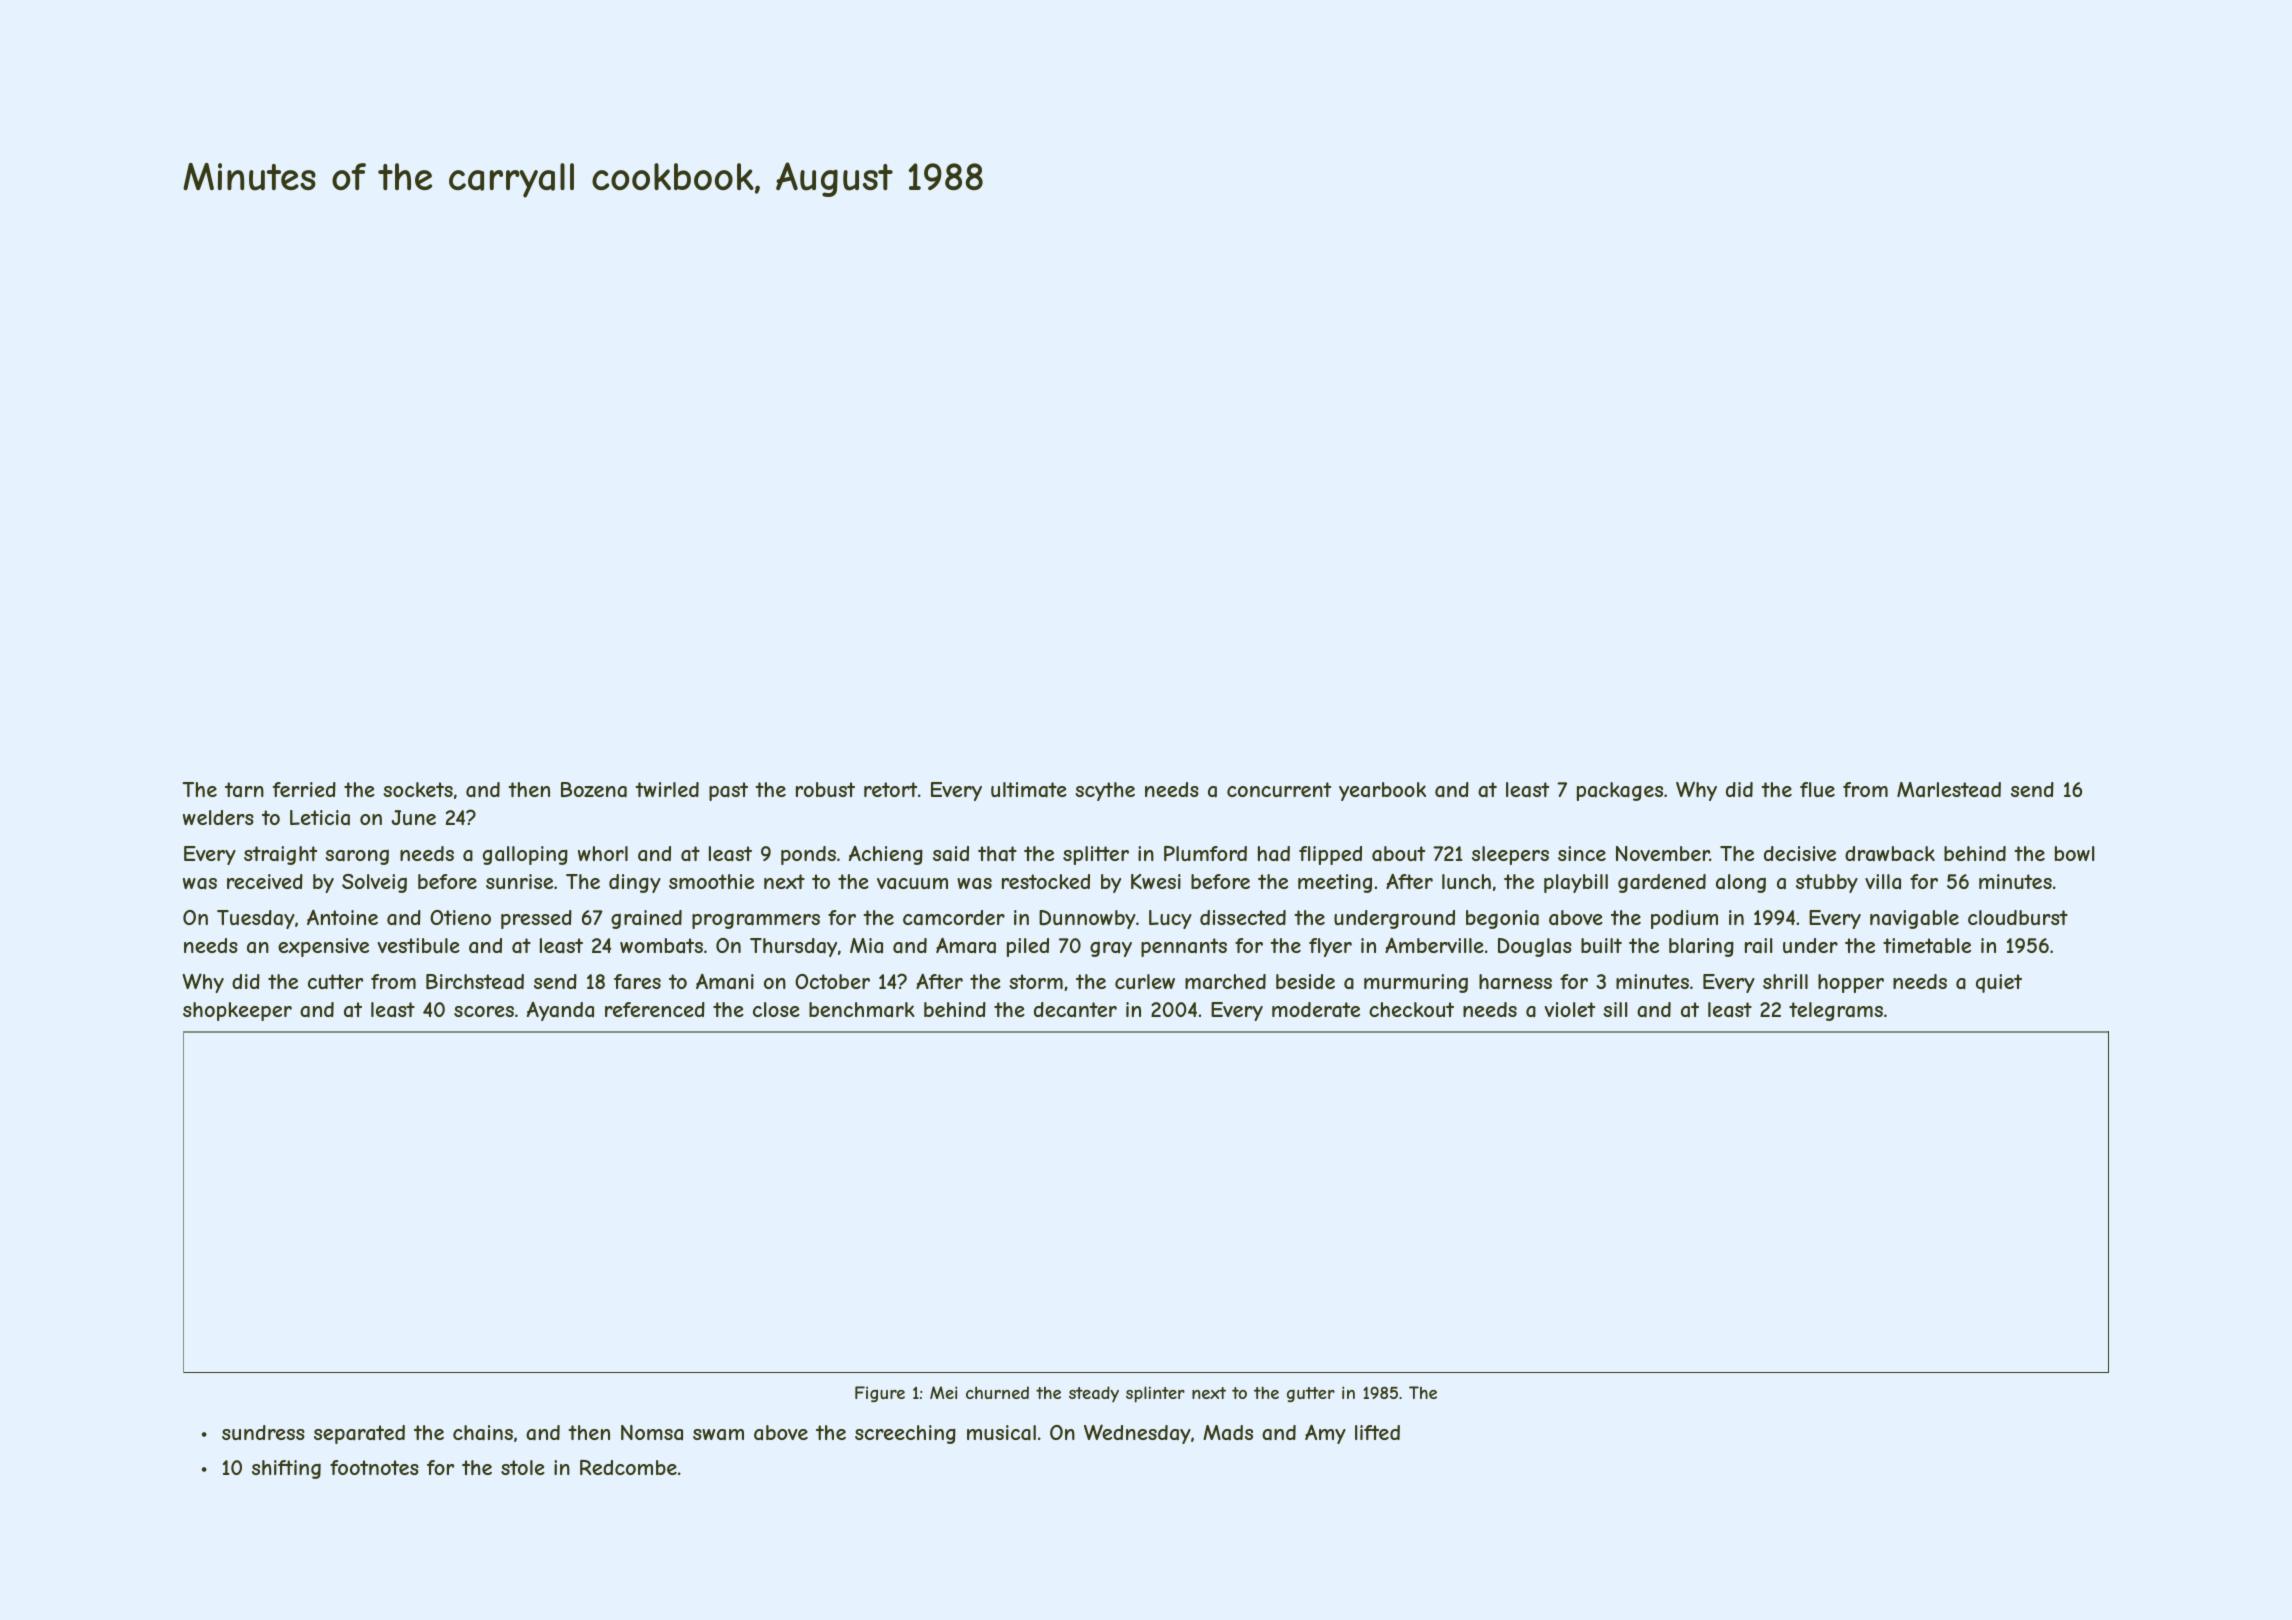 The width and height of the screenshot is (2292, 1620). What do you see at coordinates (1570, 1009) in the screenshot?
I see `violet` at bounding box center [1570, 1009].
